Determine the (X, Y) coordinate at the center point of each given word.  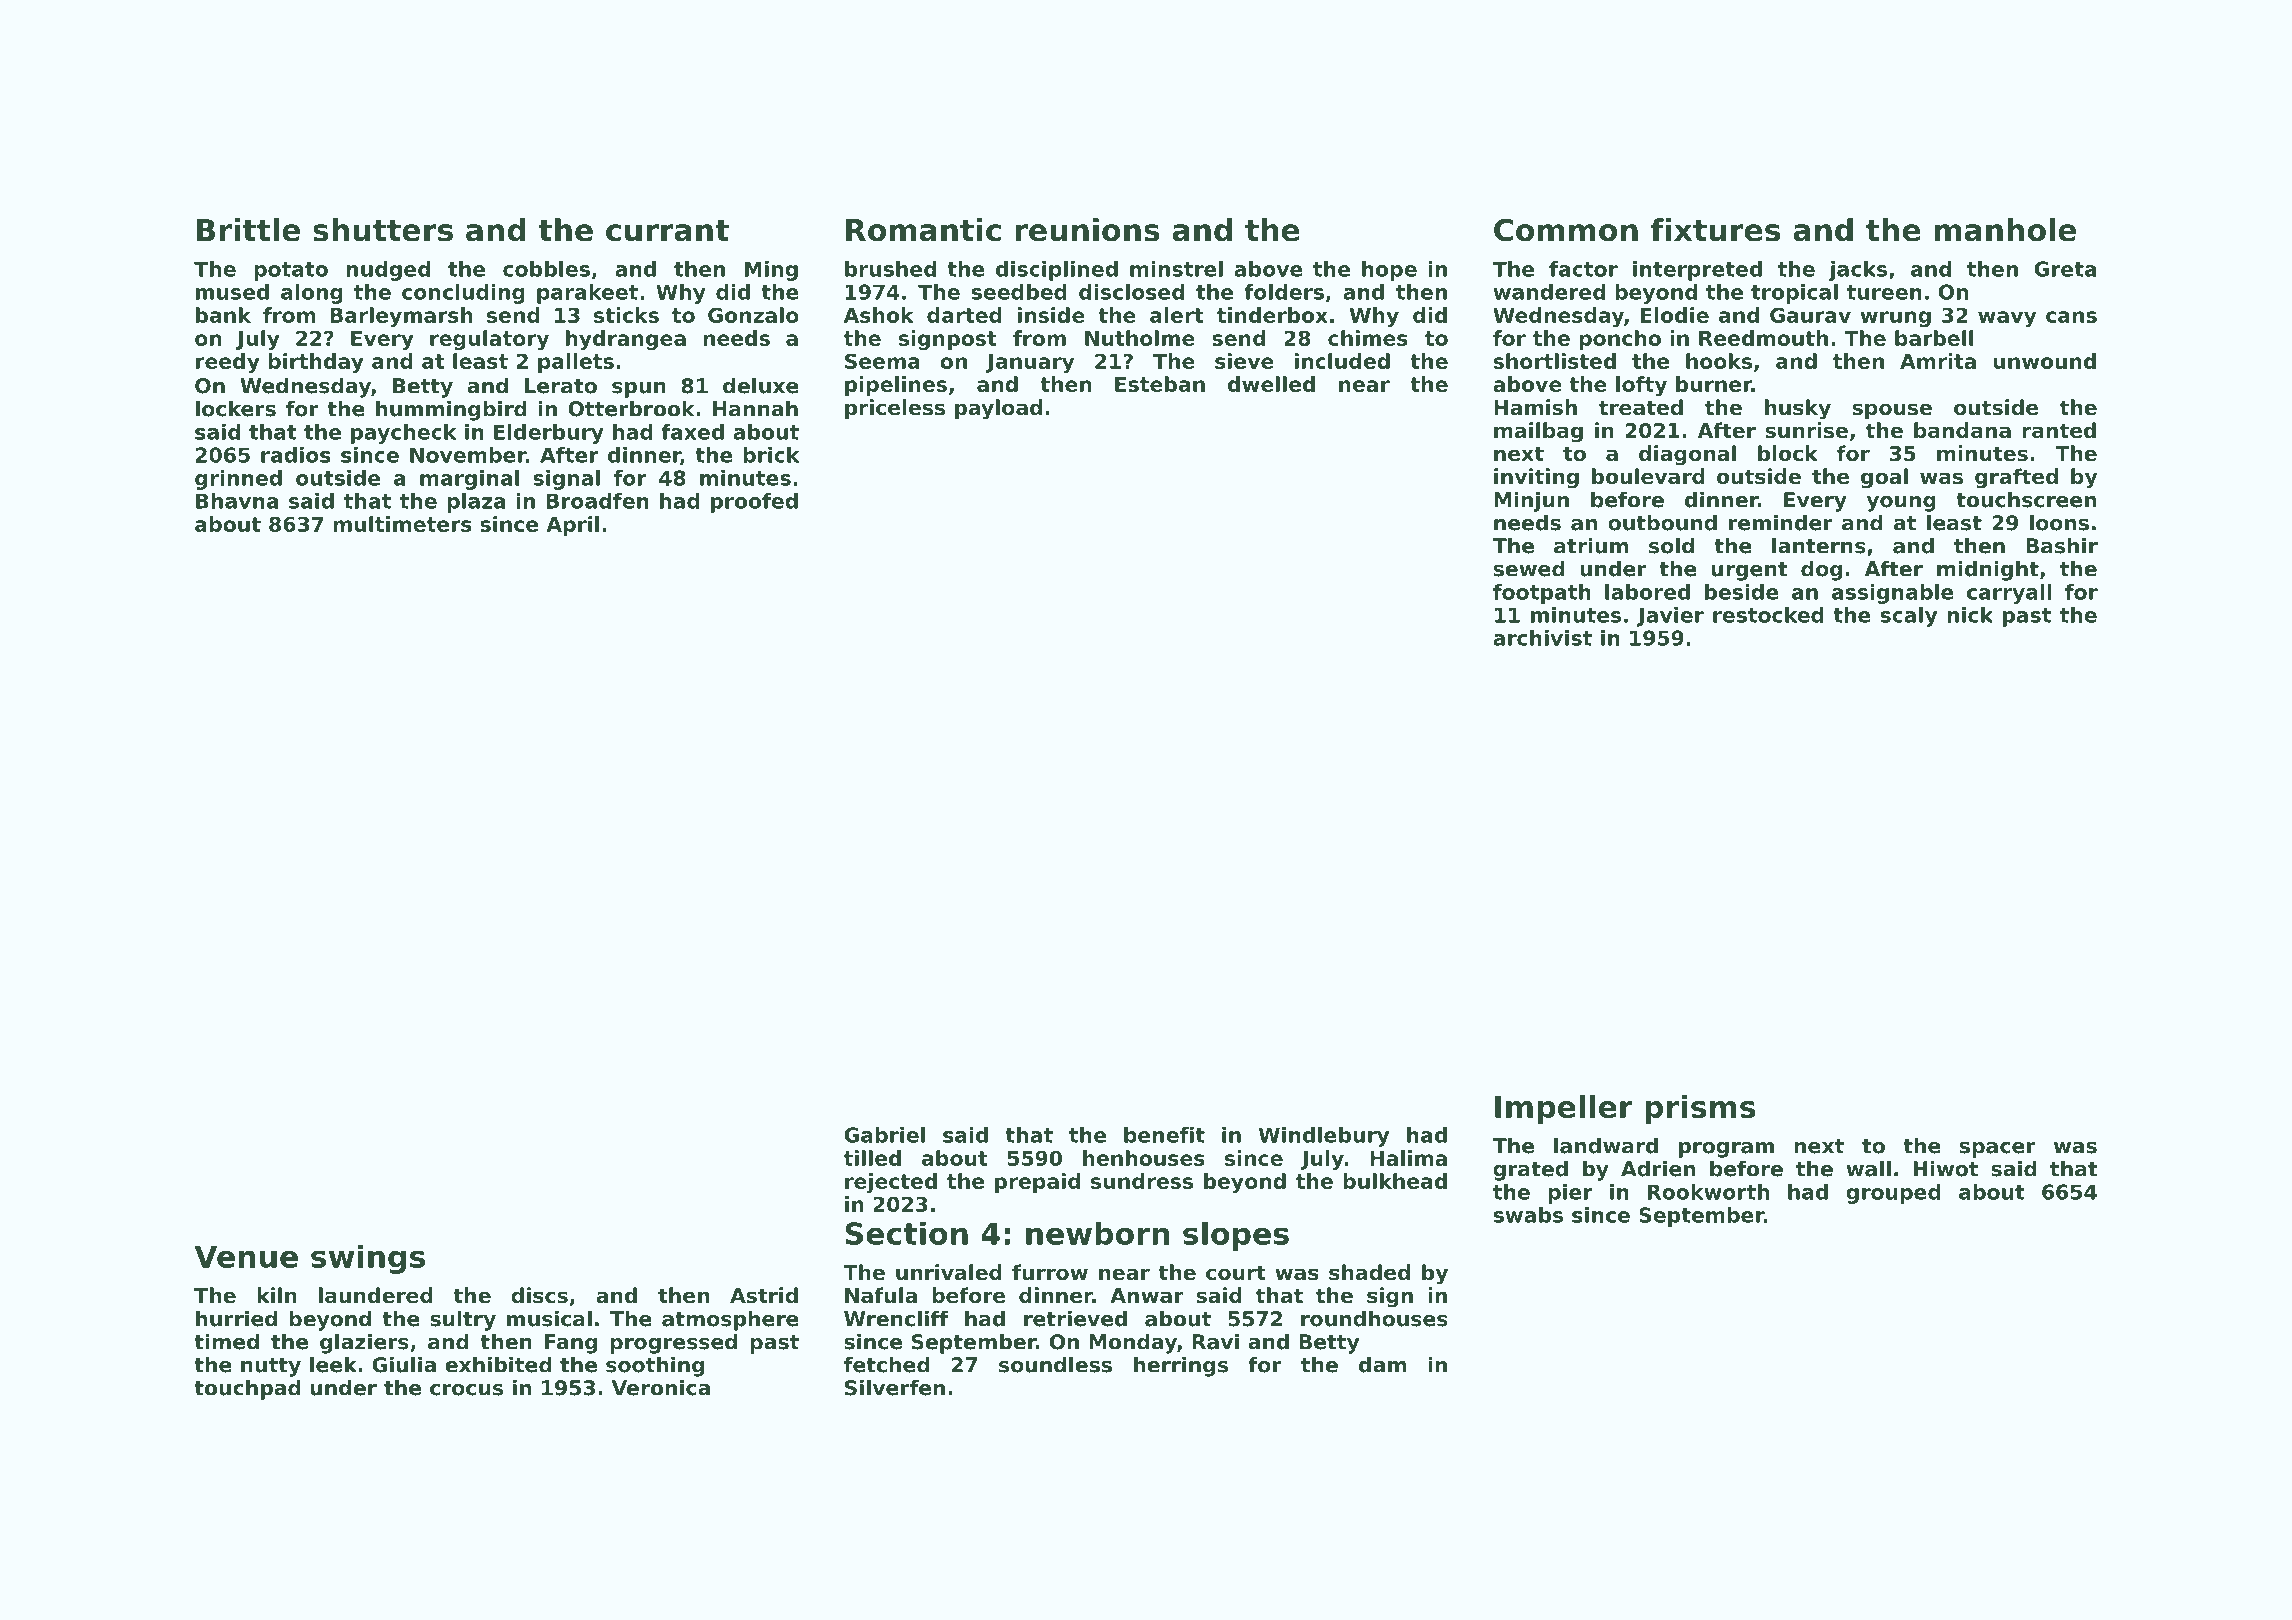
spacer (1998, 1150)
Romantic (923, 230)
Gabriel (884, 1135)
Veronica (661, 1387)
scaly (1908, 617)
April (572, 526)
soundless (1055, 1364)
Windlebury (1324, 1137)
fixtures (1715, 230)
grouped (1893, 1194)
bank (223, 315)
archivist (1542, 638)
